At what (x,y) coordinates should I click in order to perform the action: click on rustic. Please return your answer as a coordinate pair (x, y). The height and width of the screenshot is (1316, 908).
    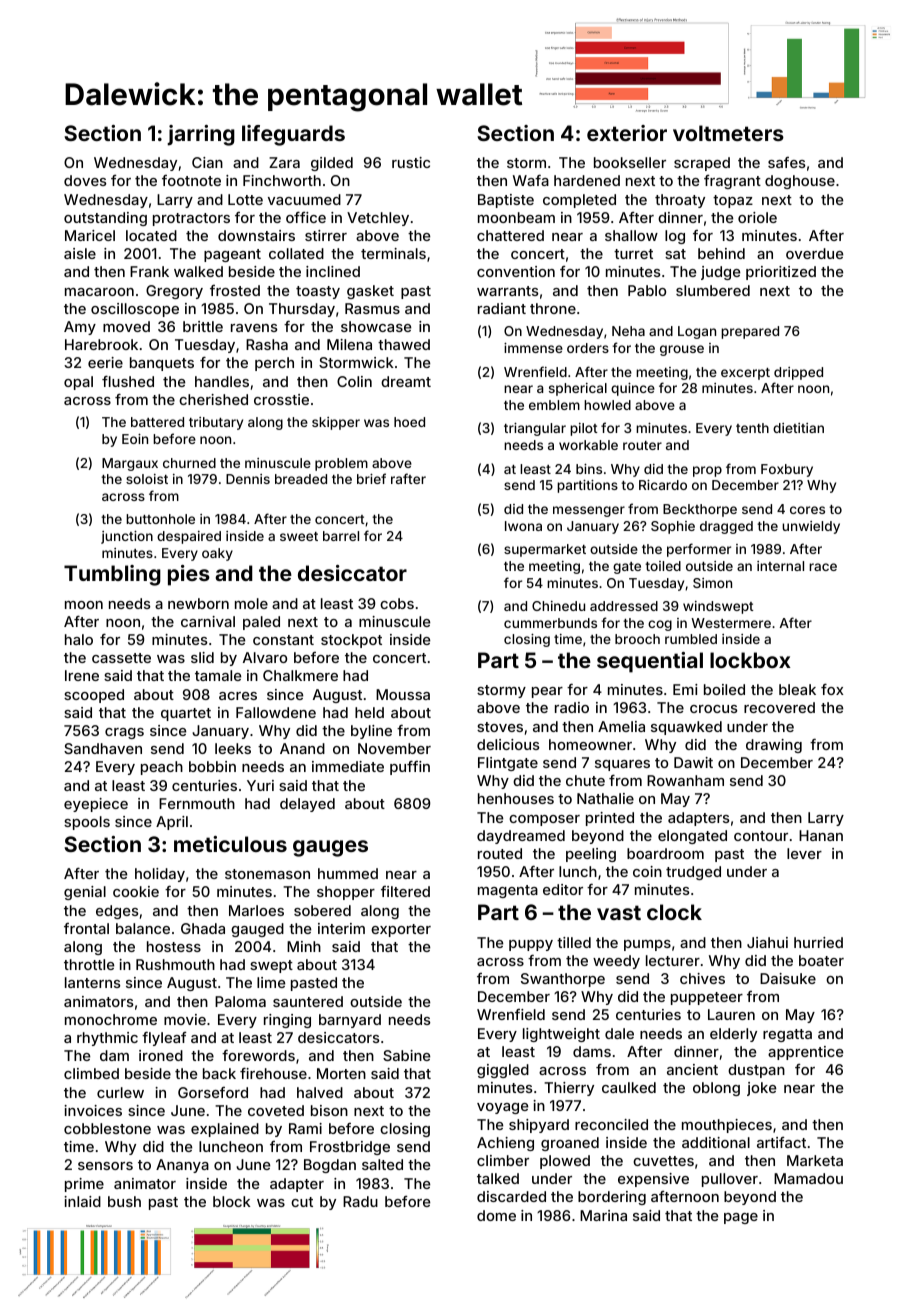
    Looking at the image, I should click on (411, 162).
